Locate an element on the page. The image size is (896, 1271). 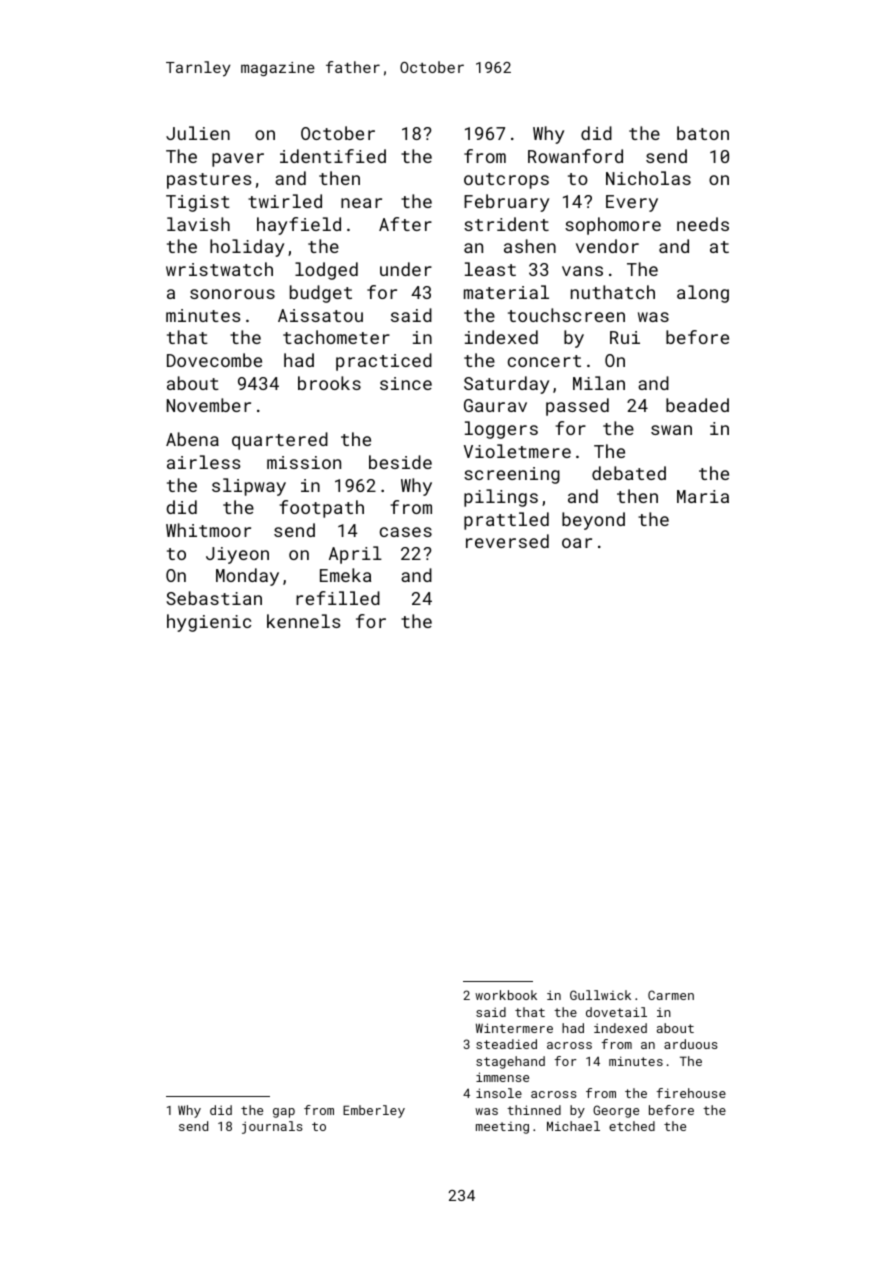
hygienic is located at coordinates (209, 623).
